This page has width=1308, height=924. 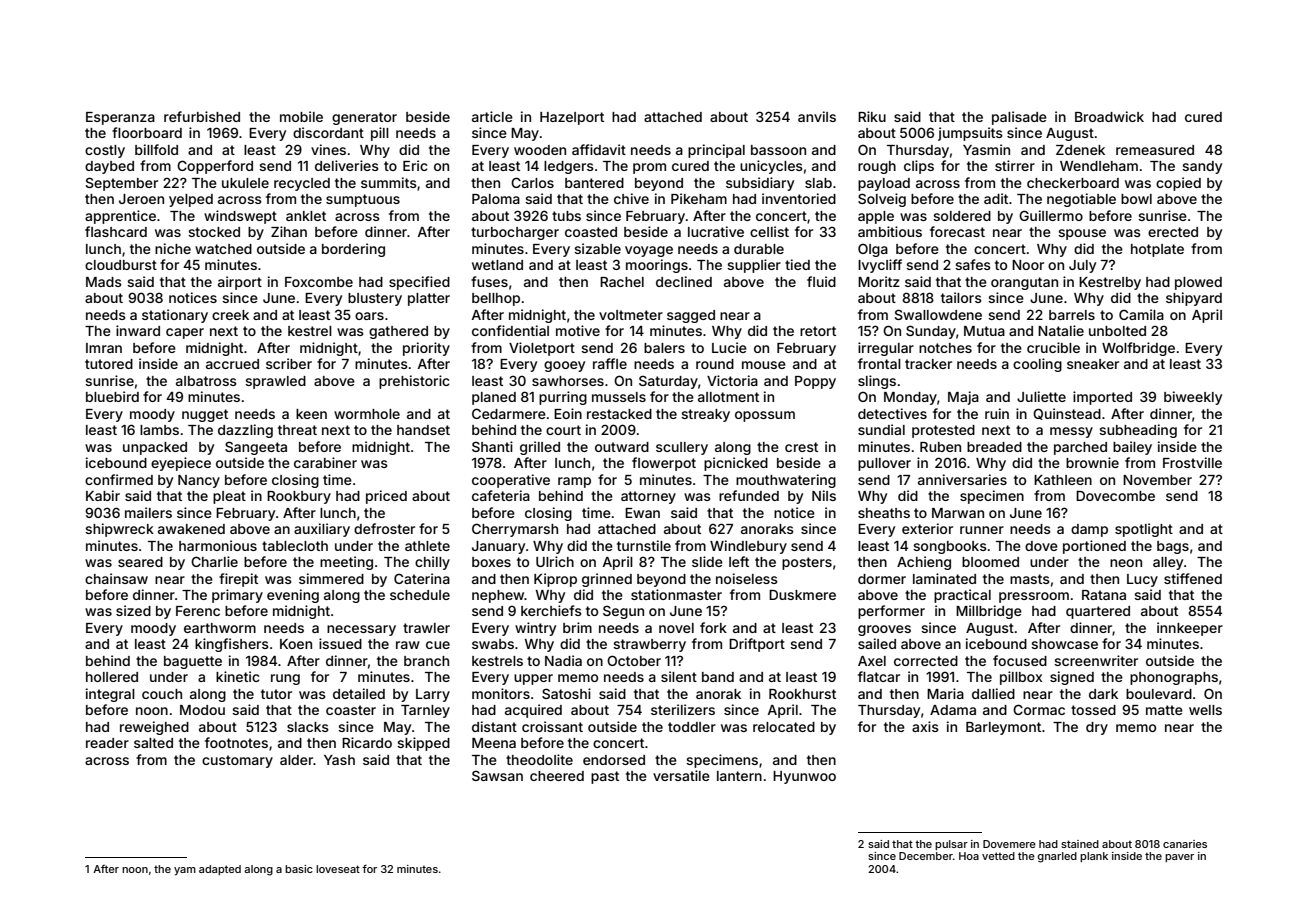 What do you see at coordinates (1057, 857) in the page?
I see `gnarled` at bounding box center [1057, 857].
